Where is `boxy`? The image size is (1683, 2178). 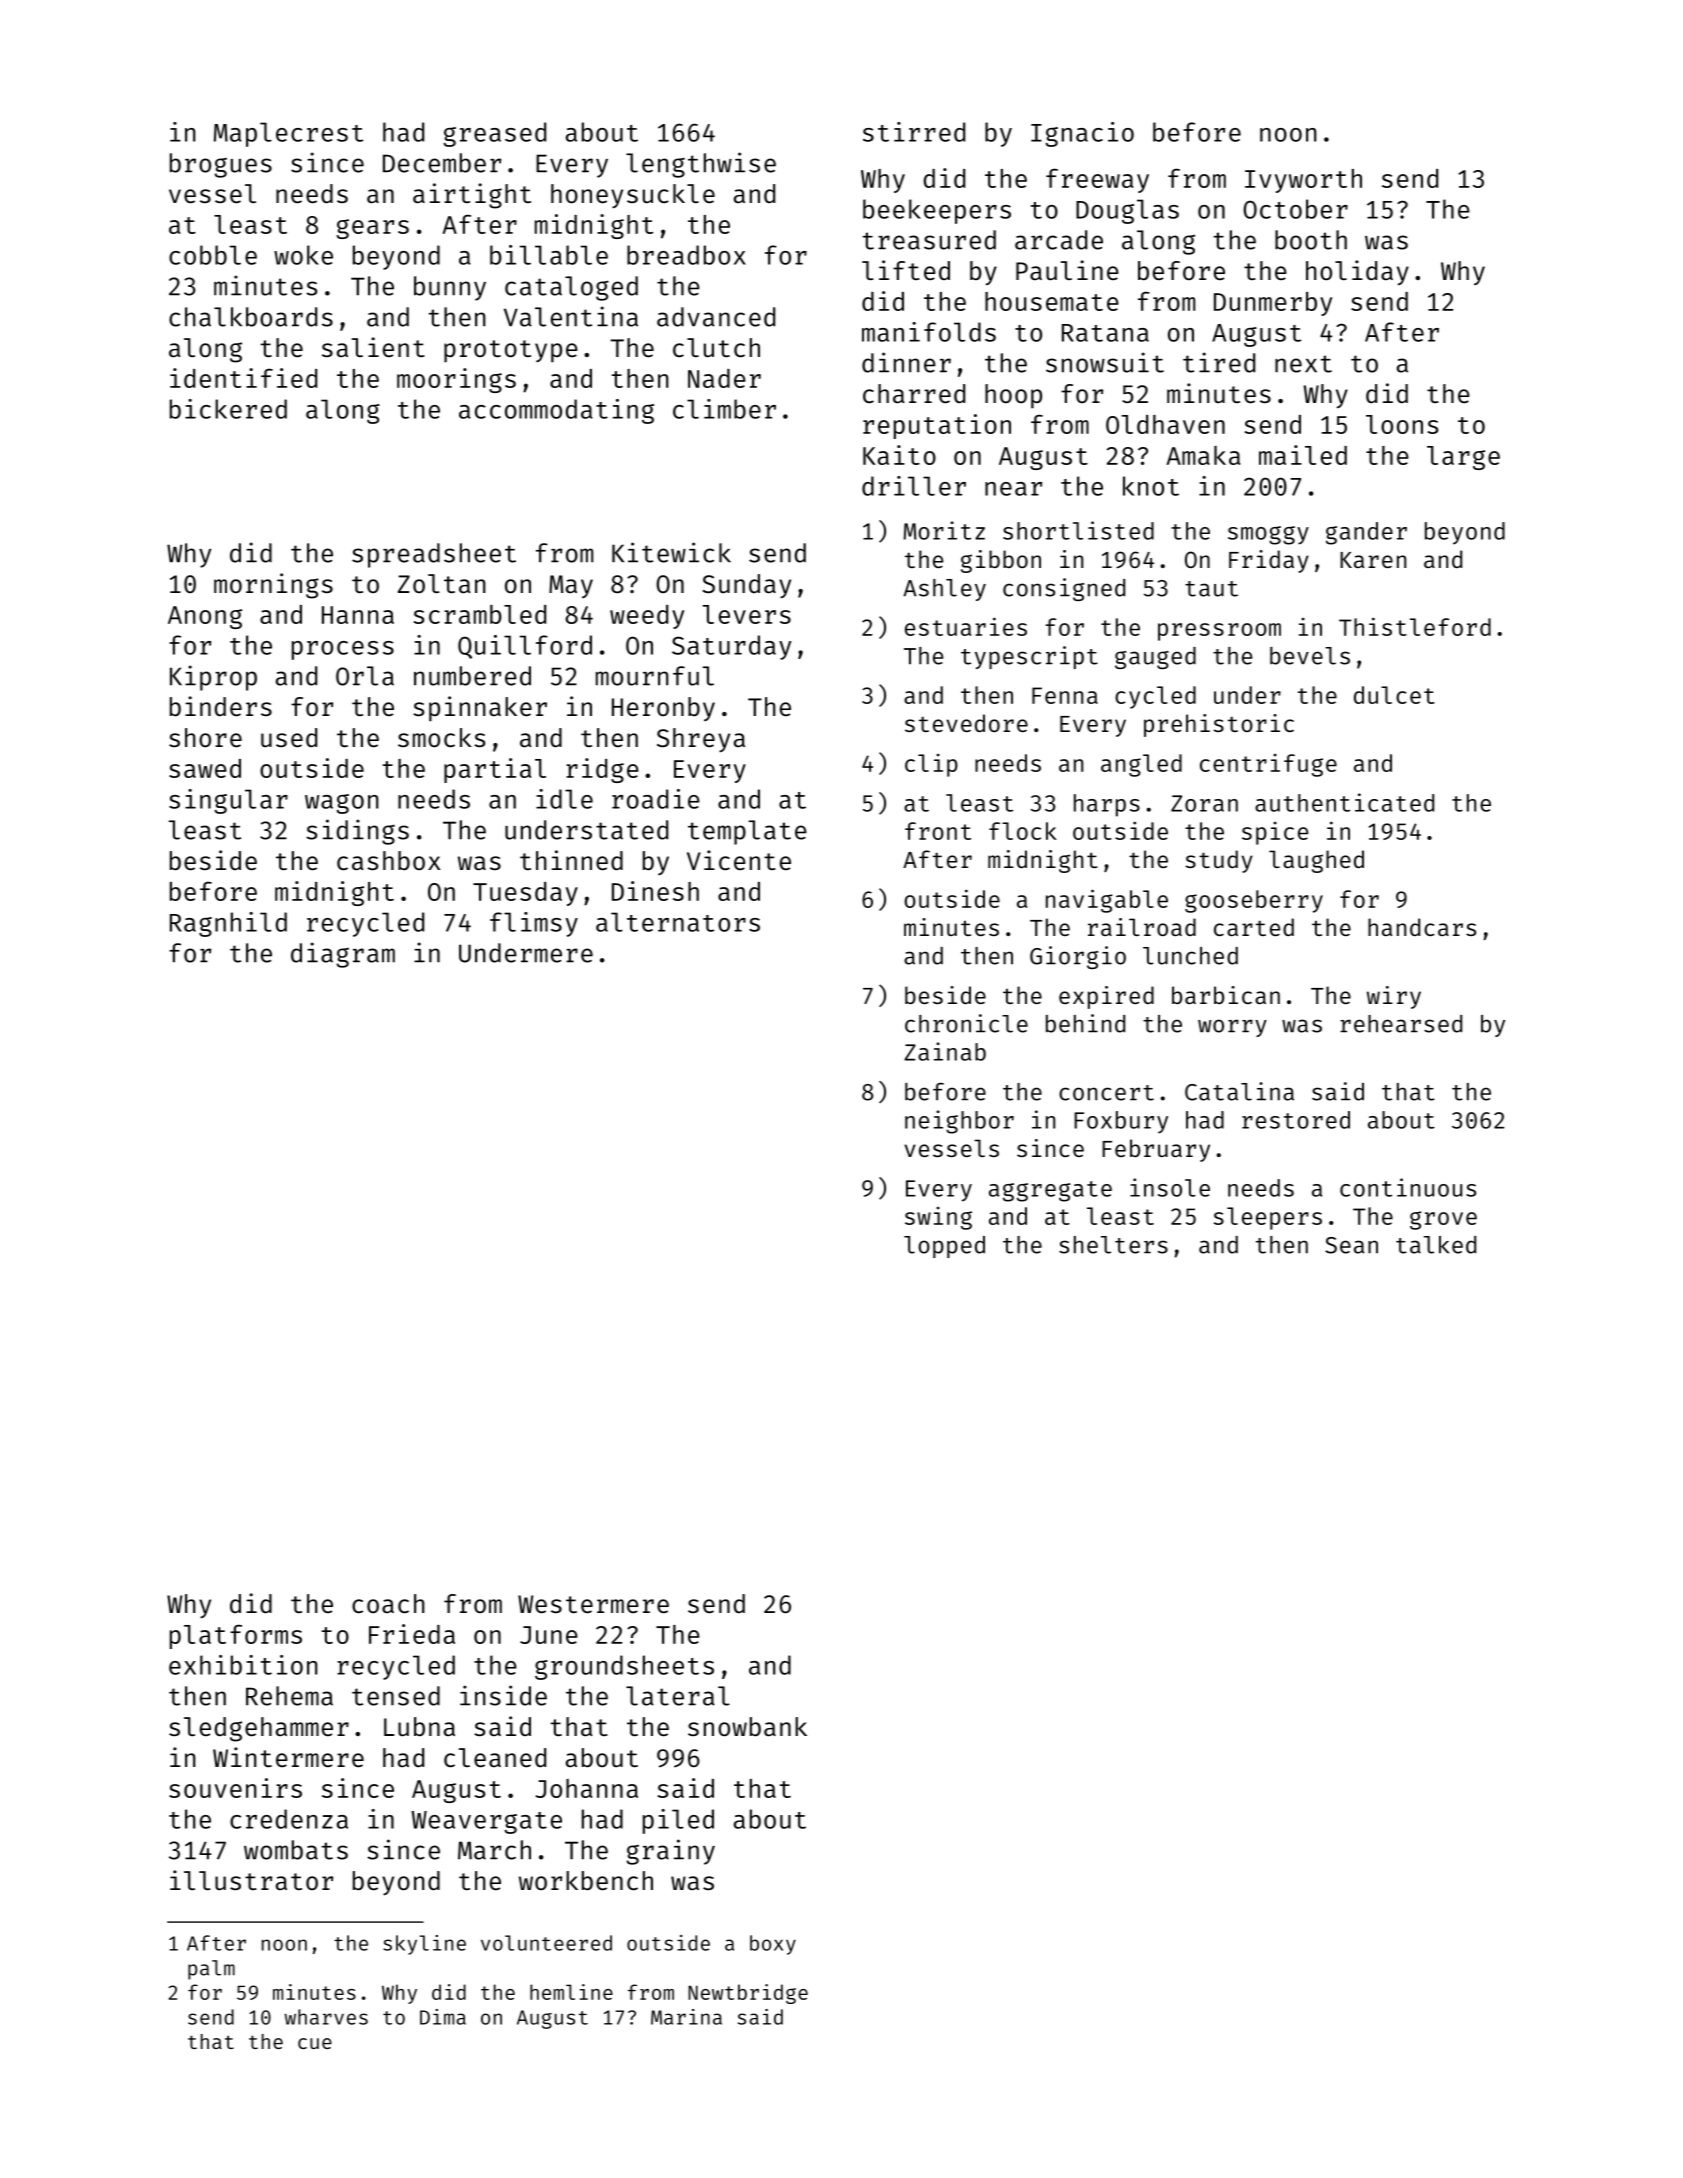 boxy is located at coordinates (773, 1945).
